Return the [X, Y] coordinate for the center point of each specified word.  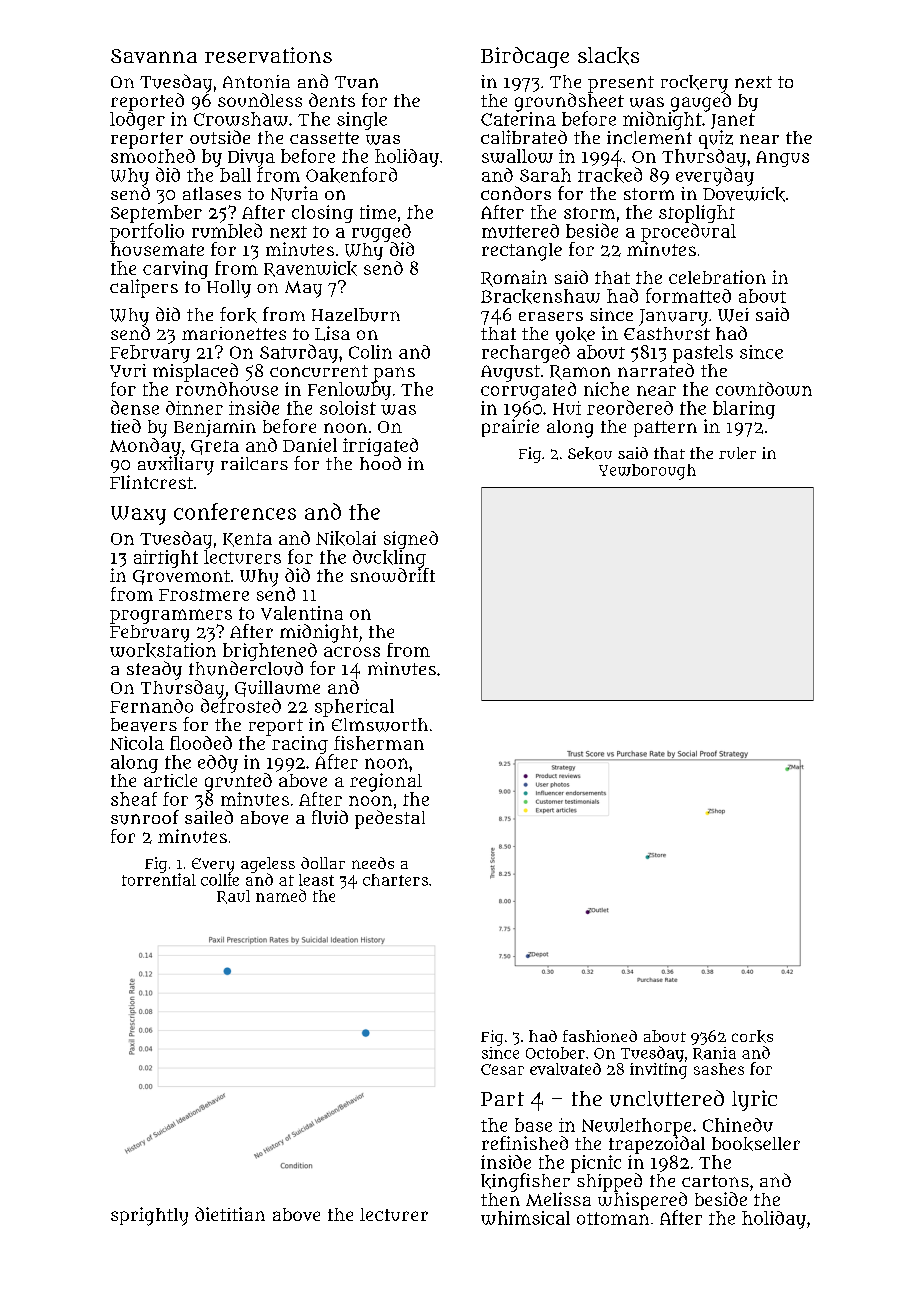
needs [373, 863]
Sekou [590, 453]
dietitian [230, 1214]
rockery [694, 84]
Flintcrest [151, 482]
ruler [737, 453]
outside [220, 137]
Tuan [356, 82]
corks [752, 1036]
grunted [238, 782]
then [500, 1199]
